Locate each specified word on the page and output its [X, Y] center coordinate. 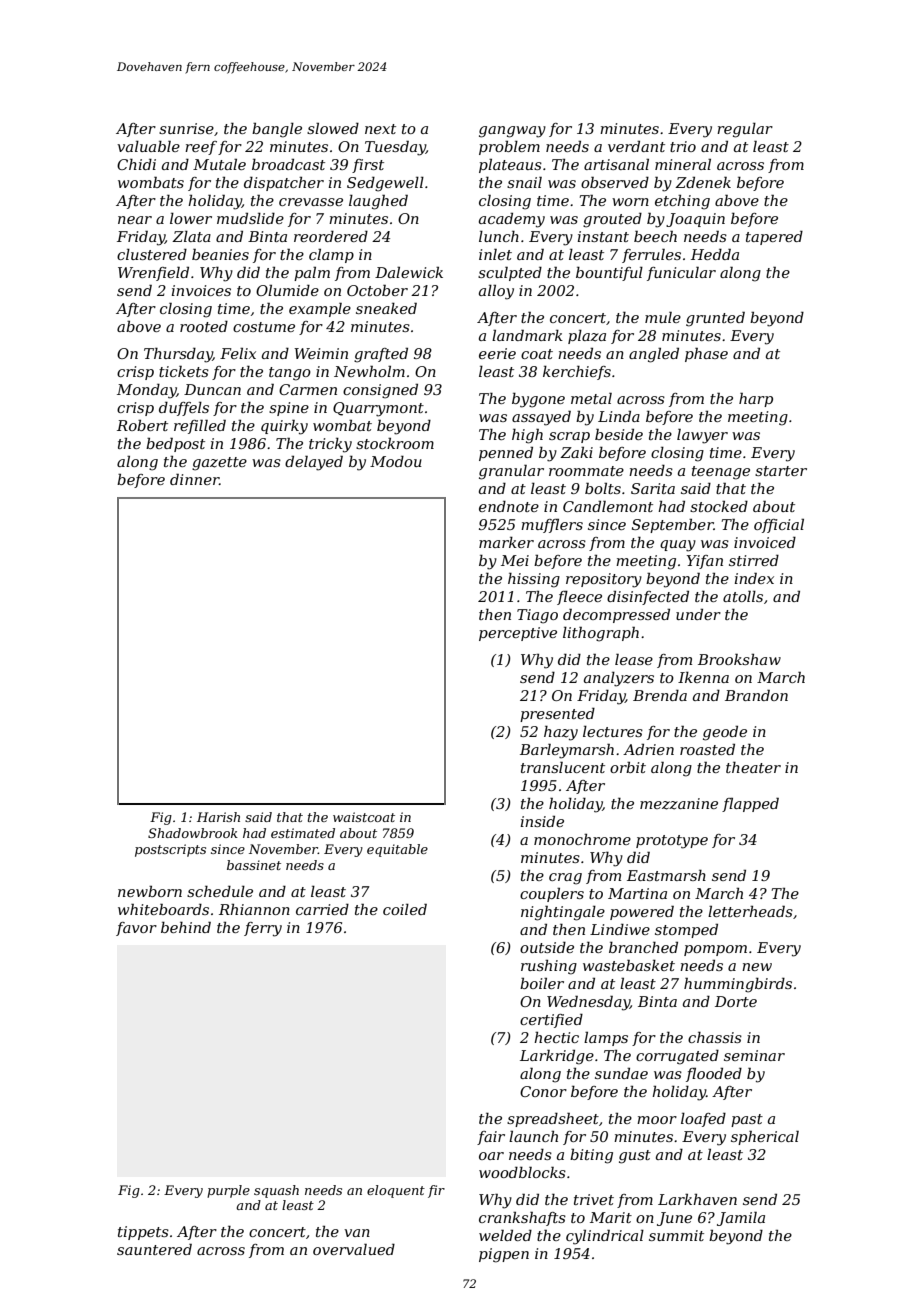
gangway [512, 132]
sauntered [154, 1249]
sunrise [186, 128]
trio [683, 146]
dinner [194, 479]
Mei [515, 560]
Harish [218, 817]
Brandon [756, 695]
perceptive [518, 634]
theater [753, 767]
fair [491, 1138]
